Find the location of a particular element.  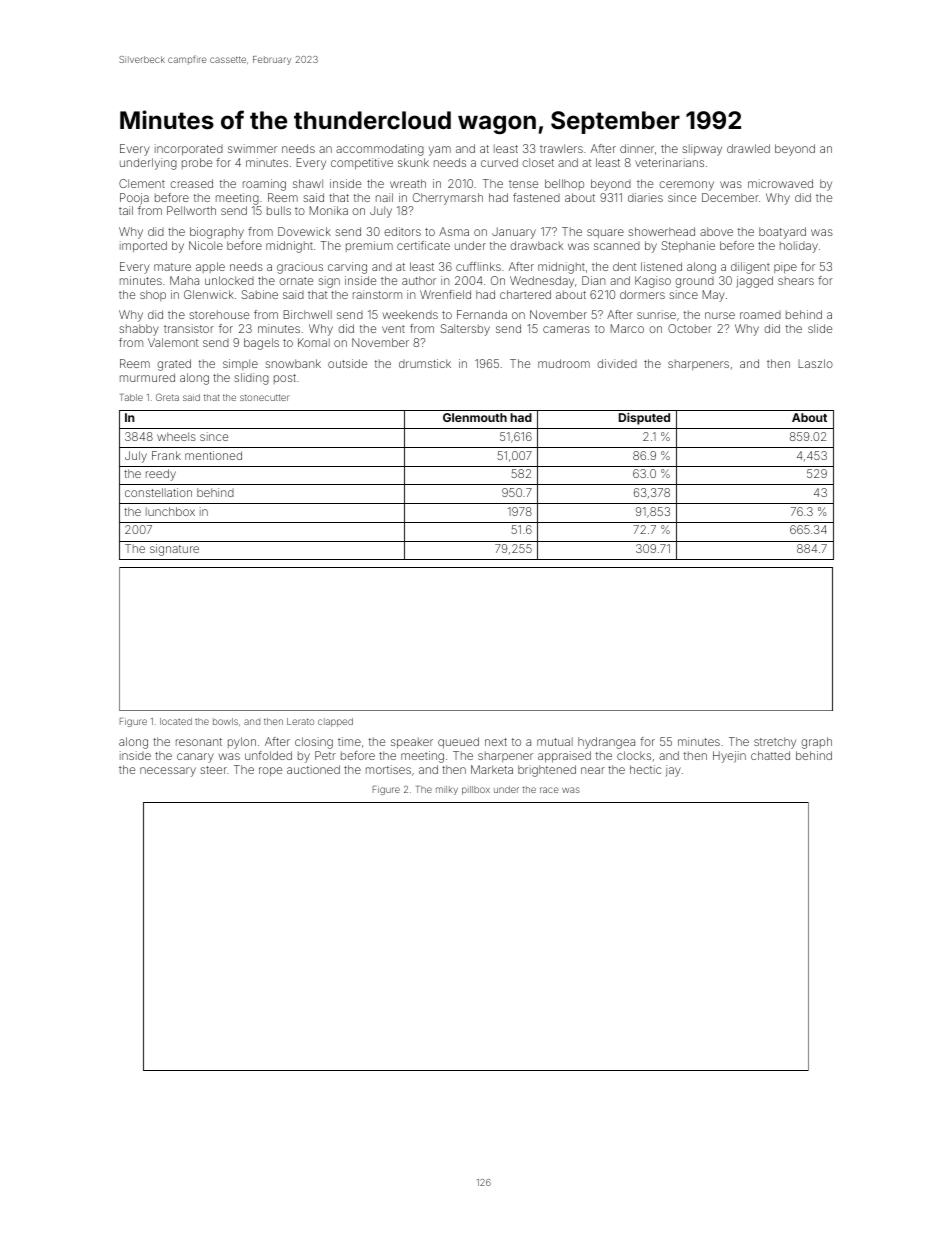

clapped is located at coordinates (335, 722).
